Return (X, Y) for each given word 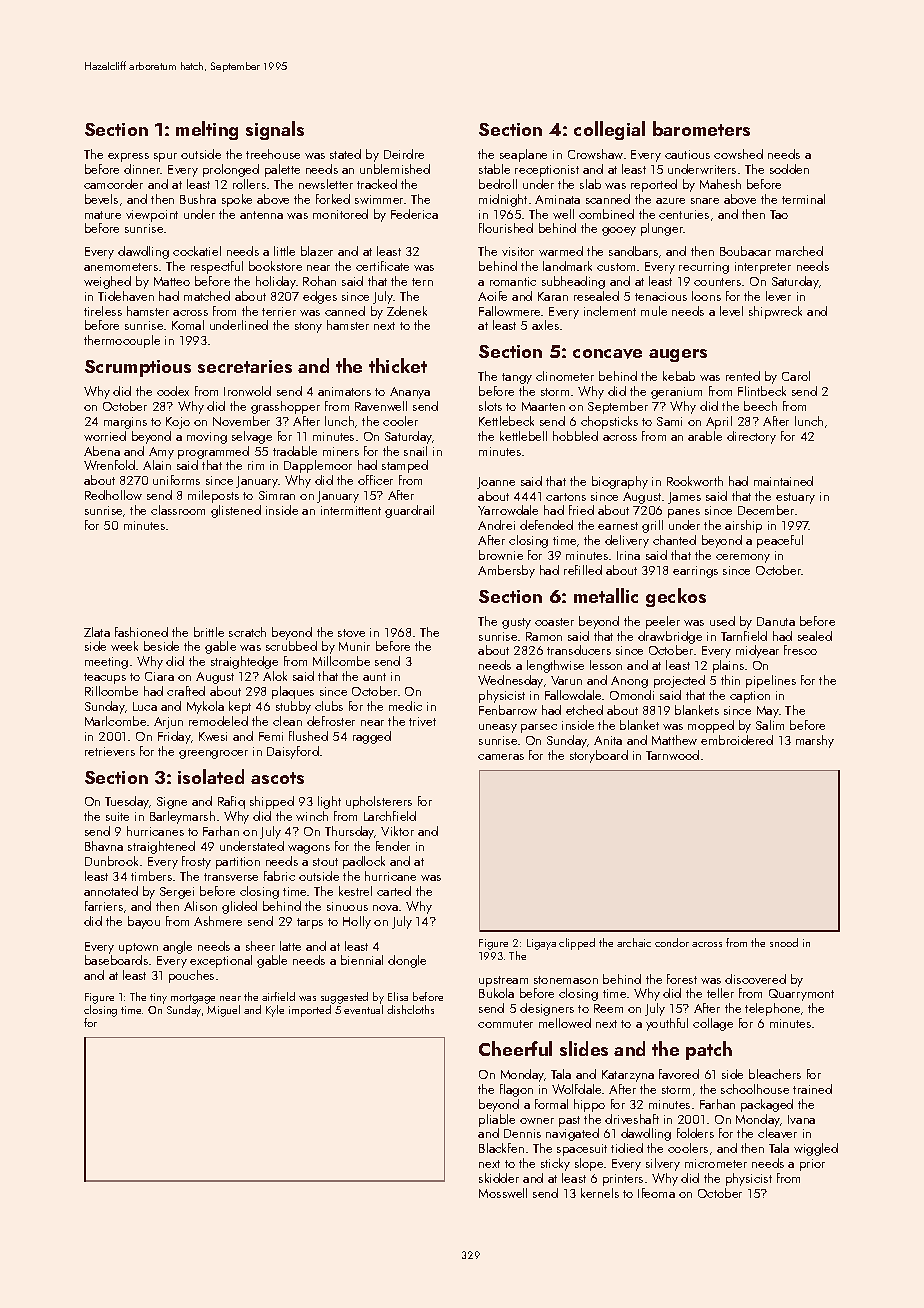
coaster (554, 622)
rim (256, 465)
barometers (701, 128)
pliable (497, 1120)
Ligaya (541, 944)
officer (375, 480)
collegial (609, 130)
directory (751, 437)
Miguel (223, 1011)
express (128, 157)
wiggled (816, 1149)
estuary (795, 498)
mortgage (193, 999)
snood (784, 942)
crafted (186, 691)
